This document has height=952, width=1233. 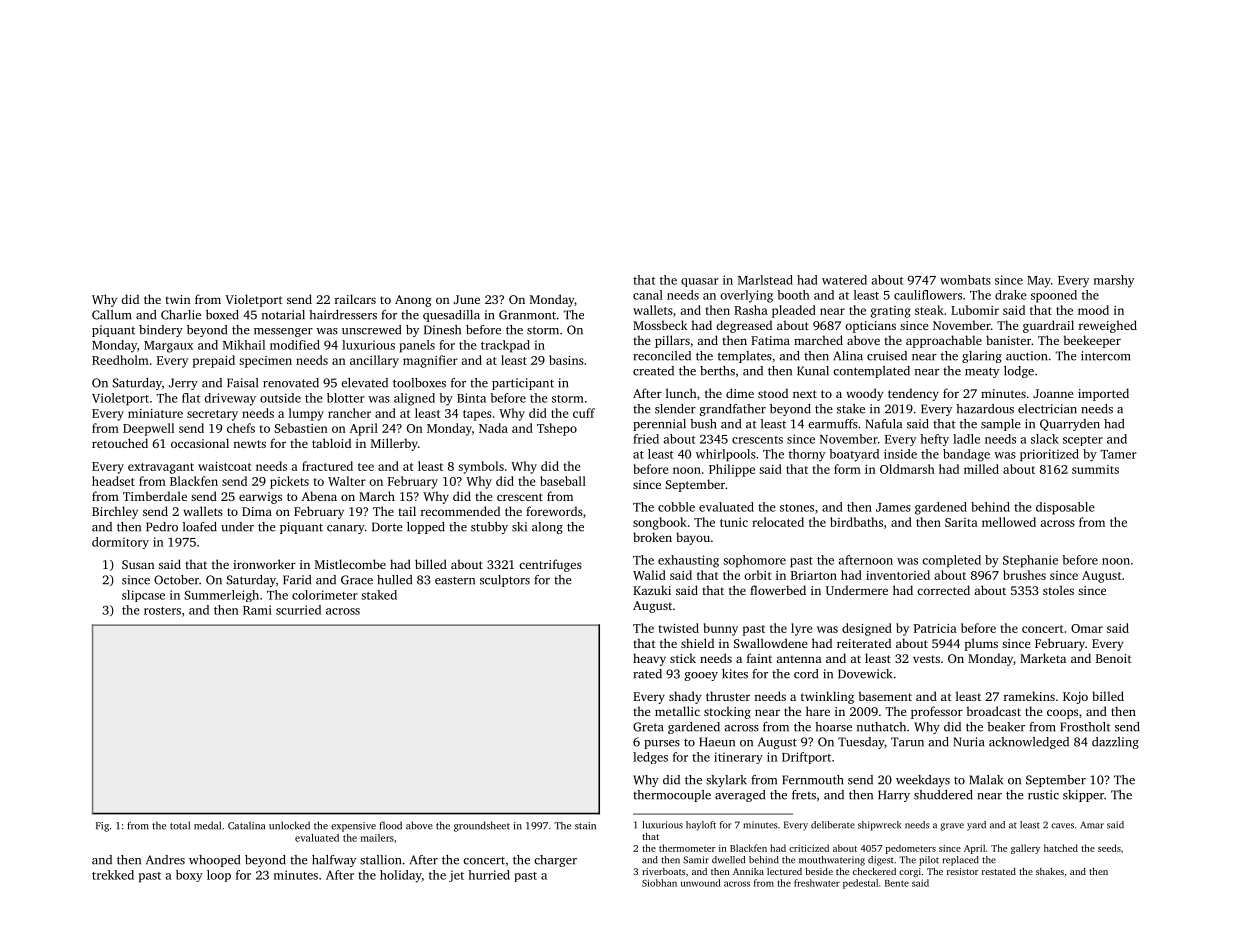 I want to click on tunic, so click(x=734, y=522).
